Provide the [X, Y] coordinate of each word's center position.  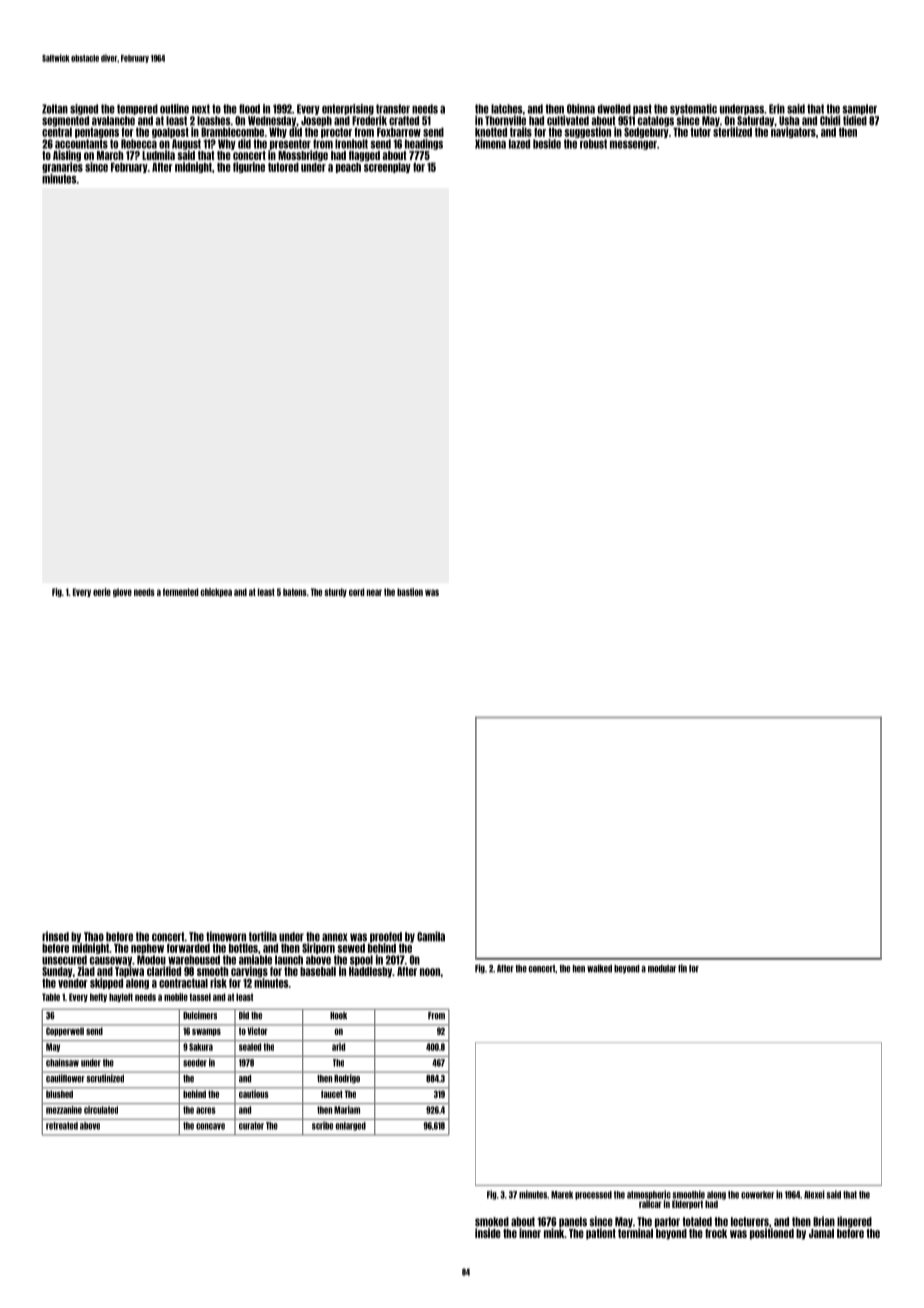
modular [662, 969]
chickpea [216, 592]
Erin [777, 109]
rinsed [55, 936]
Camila [431, 936]
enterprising [348, 109]
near [374, 592]
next [201, 109]
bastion [410, 592]
